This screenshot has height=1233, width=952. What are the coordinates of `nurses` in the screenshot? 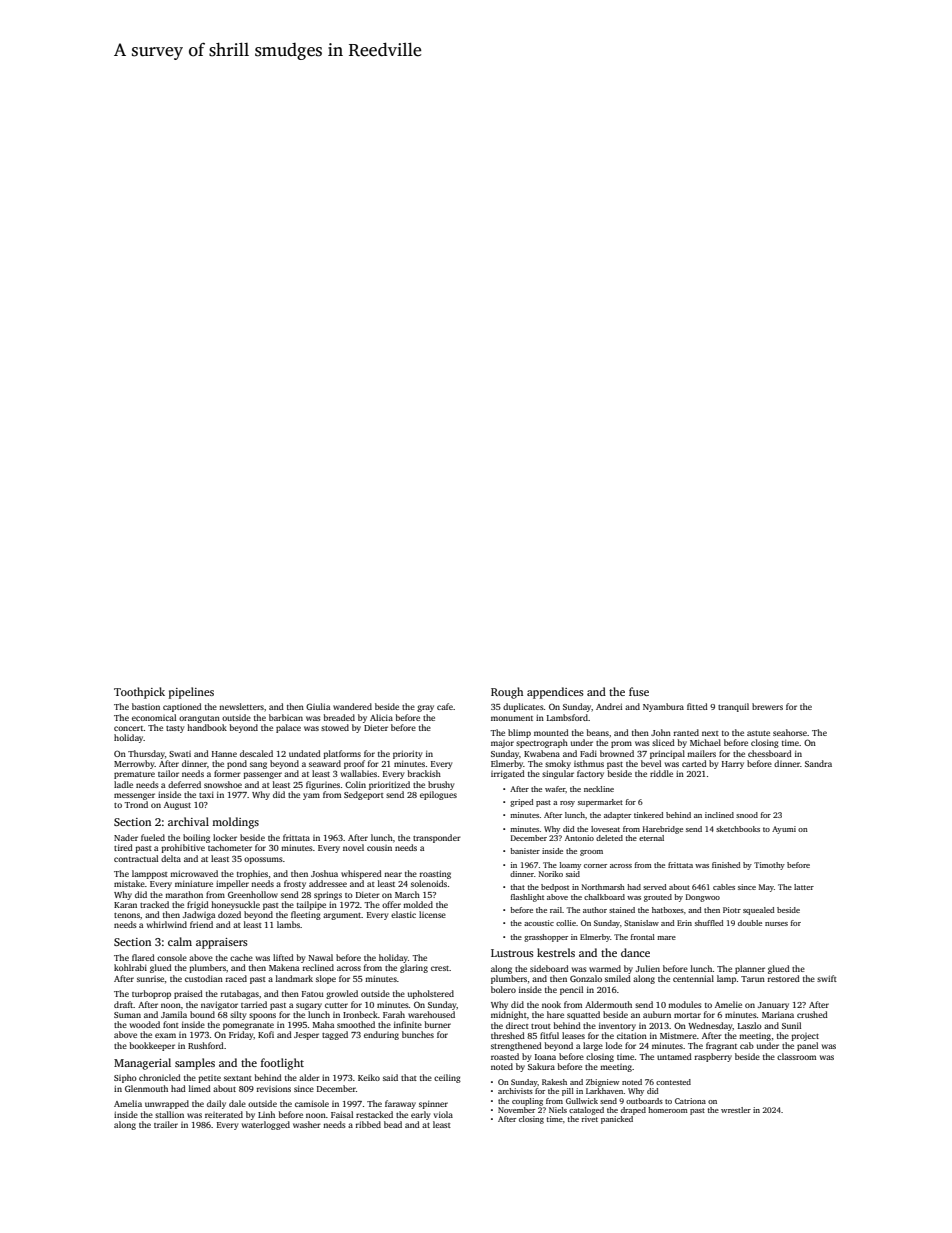 It's located at (776, 924).
